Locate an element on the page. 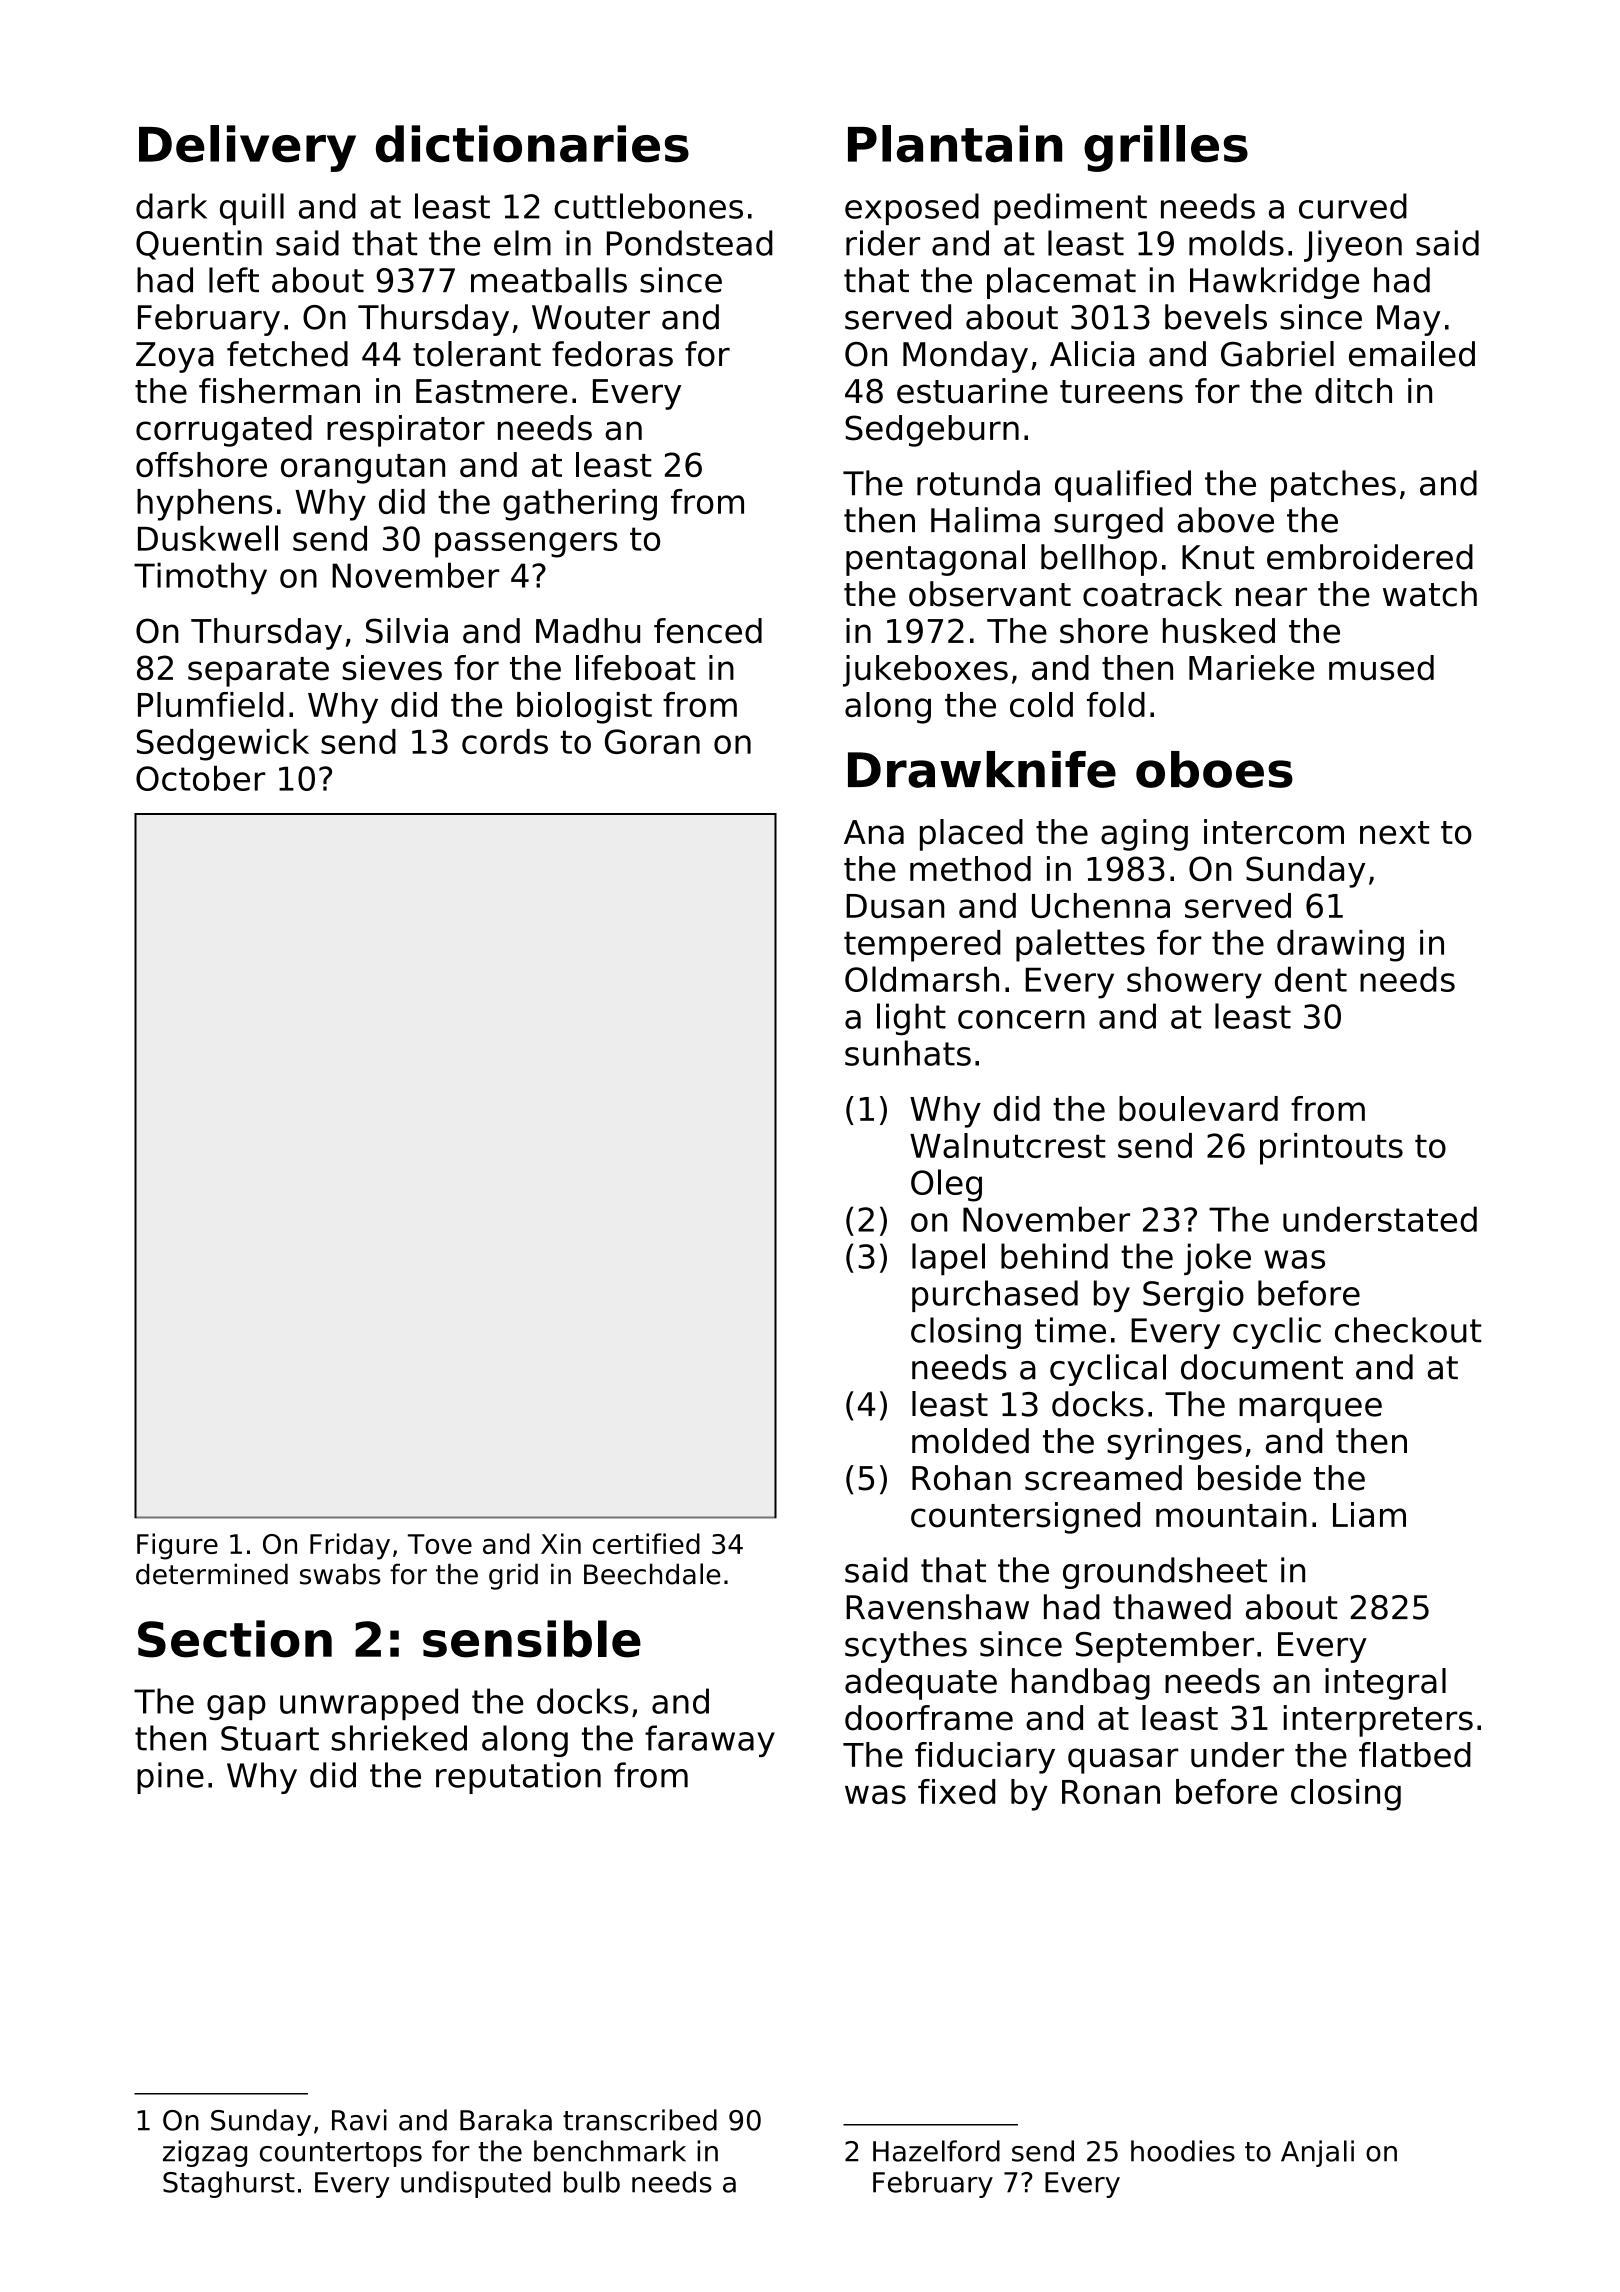 This page has height=2292, width=1620. reputation is located at coordinates (518, 1778).
